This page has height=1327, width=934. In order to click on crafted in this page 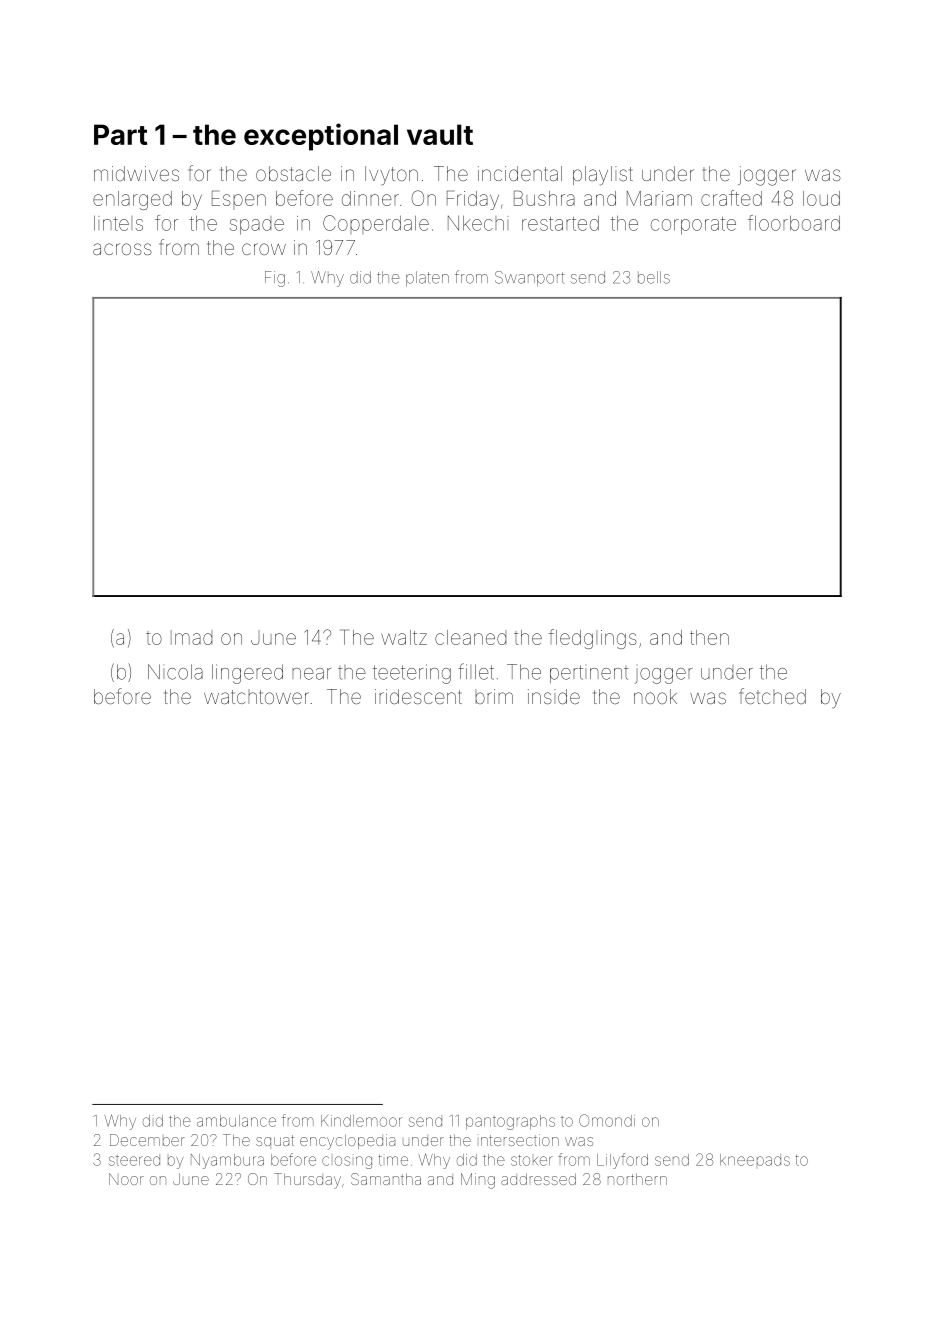, I will do `click(731, 198)`.
